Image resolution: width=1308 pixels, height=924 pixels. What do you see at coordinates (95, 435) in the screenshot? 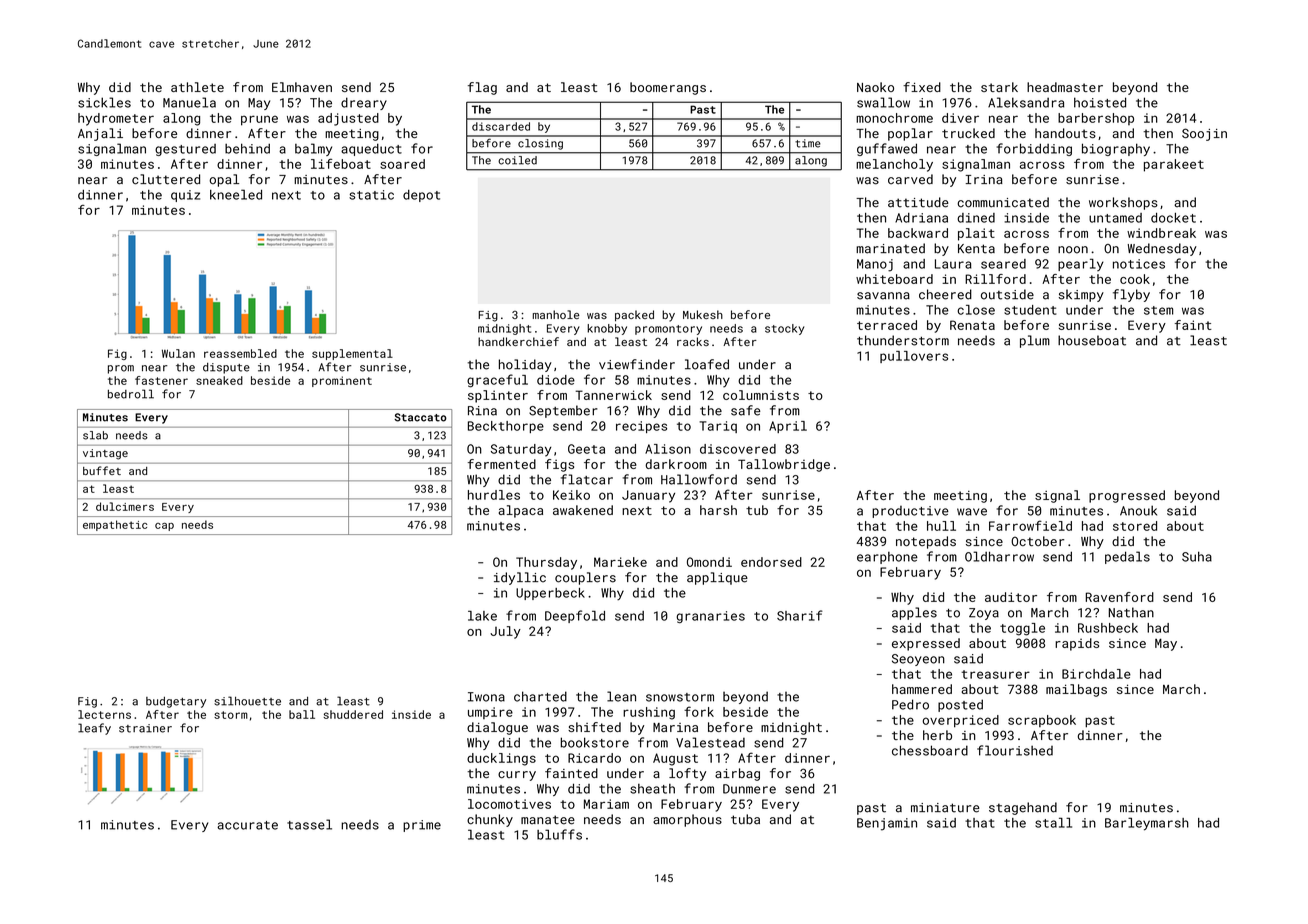
I see `slab` at bounding box center [95, 435].
